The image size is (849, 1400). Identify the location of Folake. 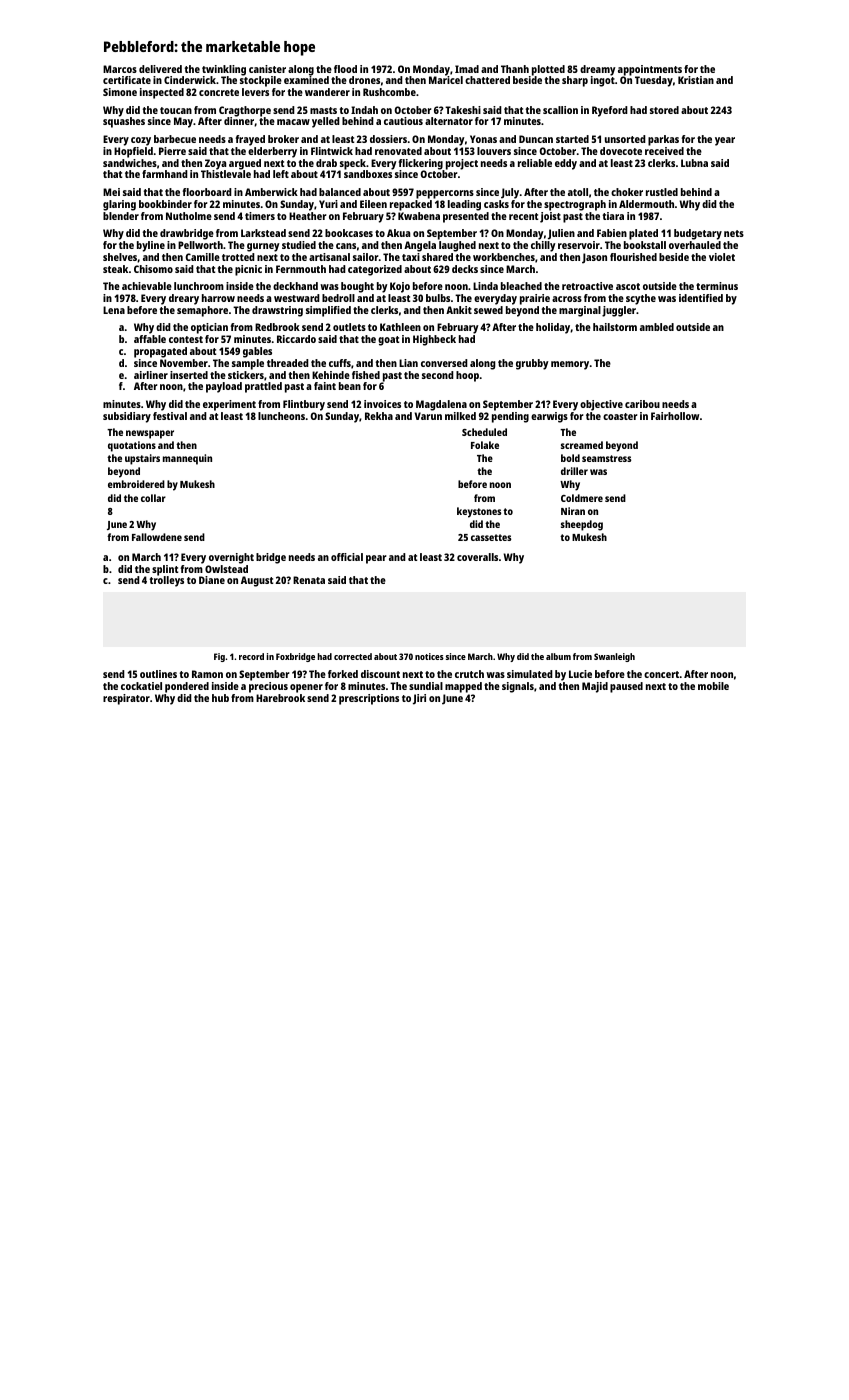
(485, 445).
